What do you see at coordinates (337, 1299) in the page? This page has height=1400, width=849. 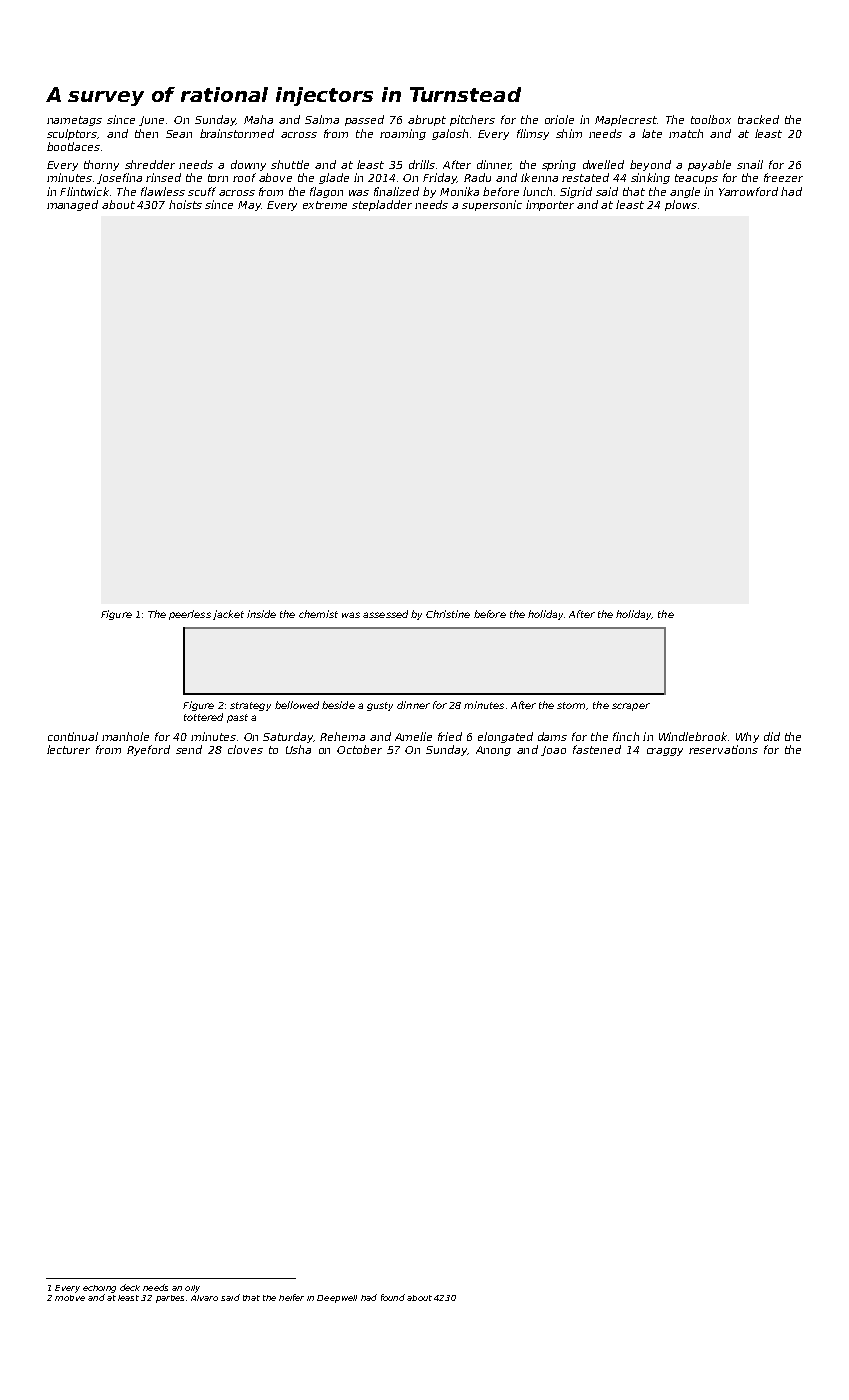 I see `Deepwell` at bounding box center [337, 1299].
